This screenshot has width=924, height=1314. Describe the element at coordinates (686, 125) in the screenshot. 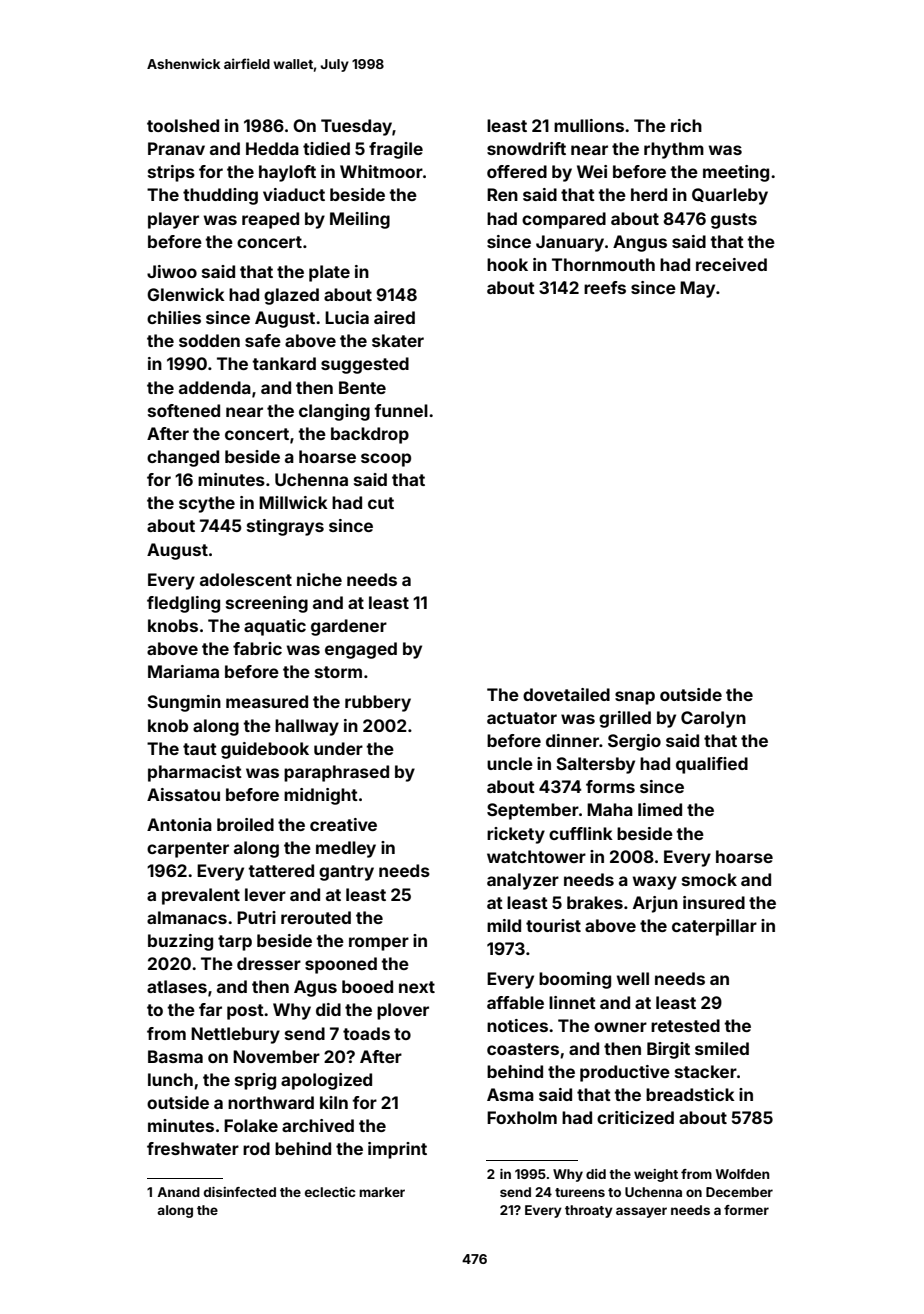

I see `rich` at that location.
